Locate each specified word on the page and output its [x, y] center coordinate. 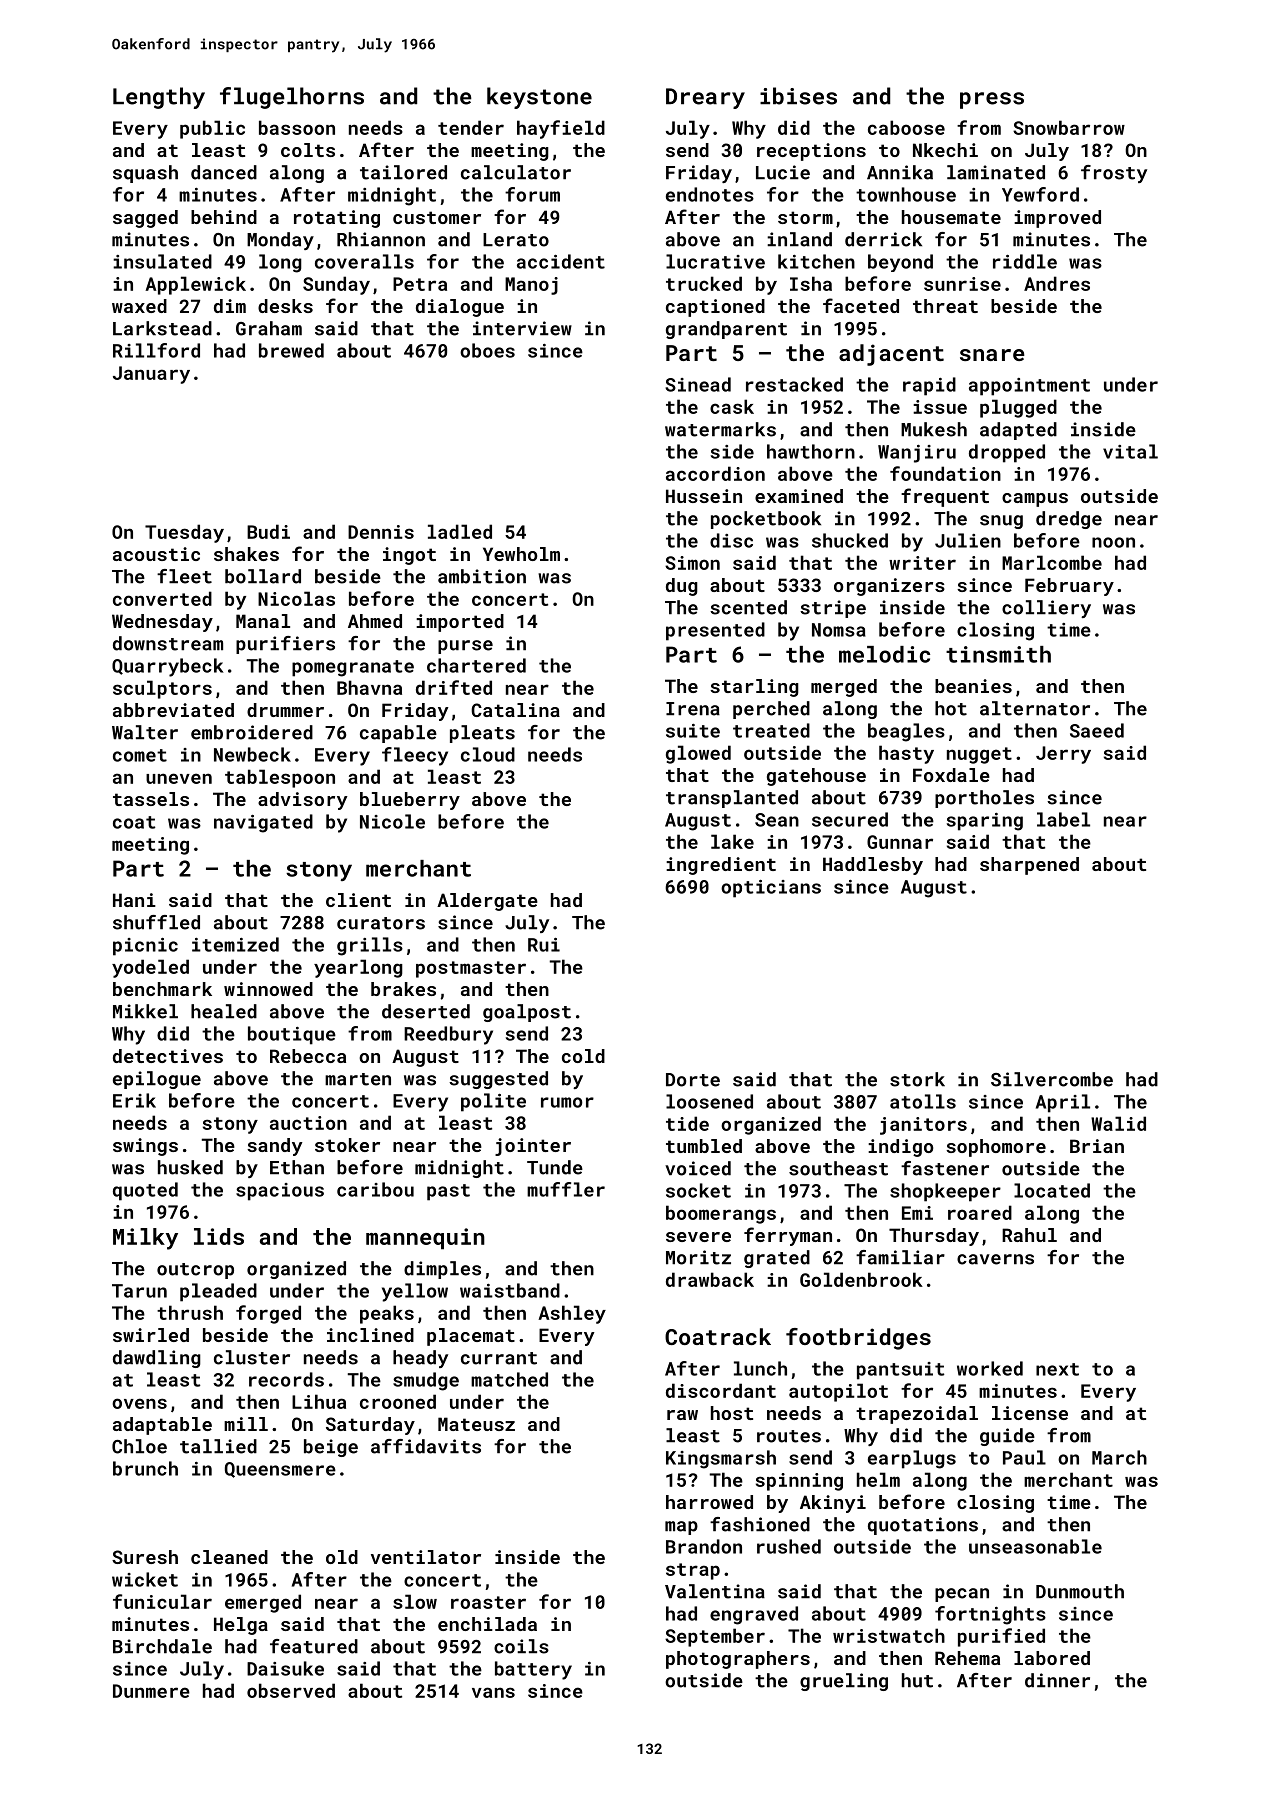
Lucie [783, 172]
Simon [692, 563]
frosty [1114, 174]
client [358, 900]
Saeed [1097, 730]
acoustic [156, 554]
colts [308, 150]
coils [521, 1646]
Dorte [693, 1080]
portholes [984, 799]
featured [314, 1646]
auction [308, 1123]
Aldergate [487, 902]
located [1052, 1190]
